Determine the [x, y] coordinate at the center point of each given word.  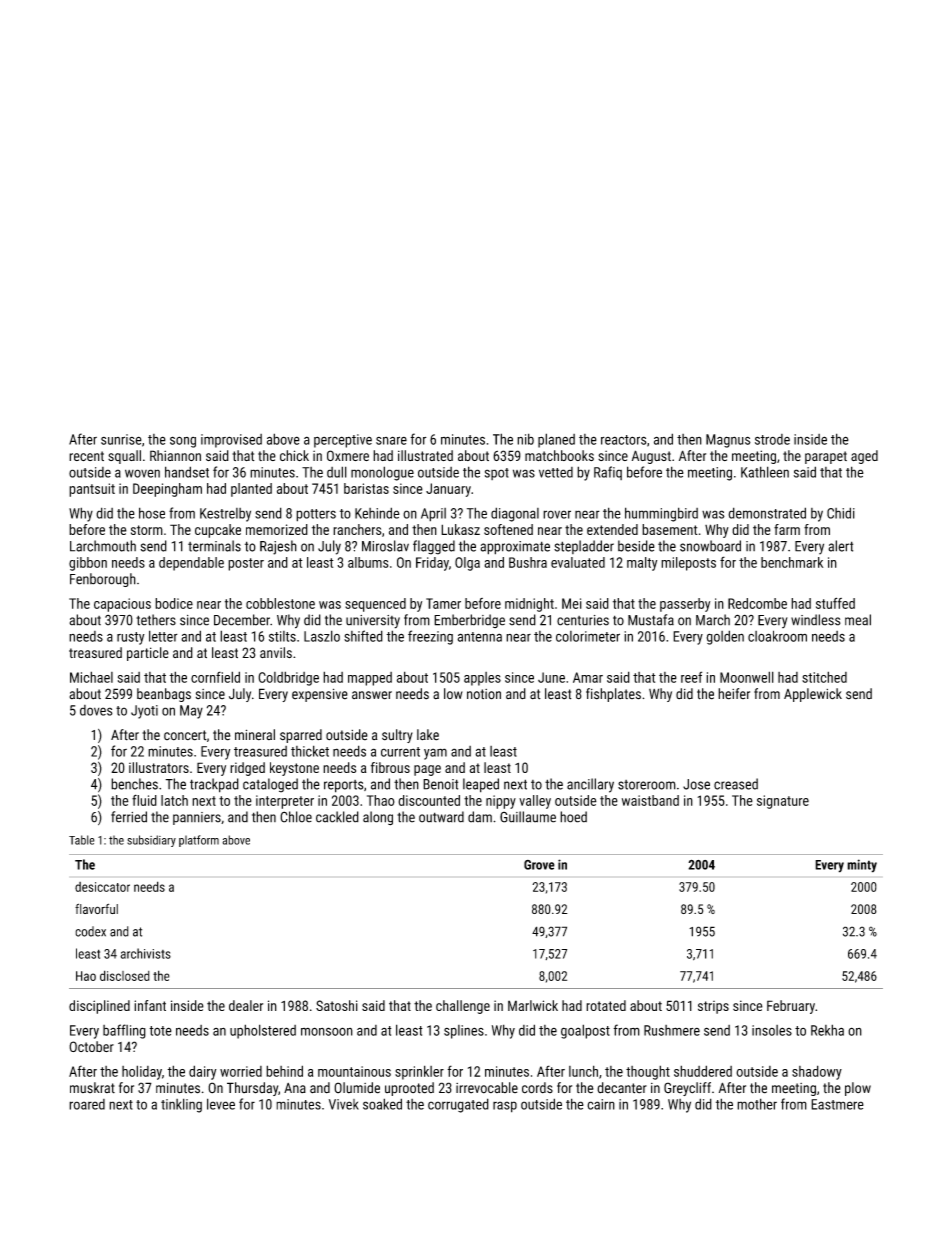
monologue [382, 473]
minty [862, 866]
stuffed [835, 603]
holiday [142, 1072]
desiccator [102, 887]
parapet [826, 457]
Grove [539, 865]
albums [368, 562]
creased [736, 784]
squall [124, 457]
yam [435, 754]
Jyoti [144, 712]
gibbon [88, 564]
